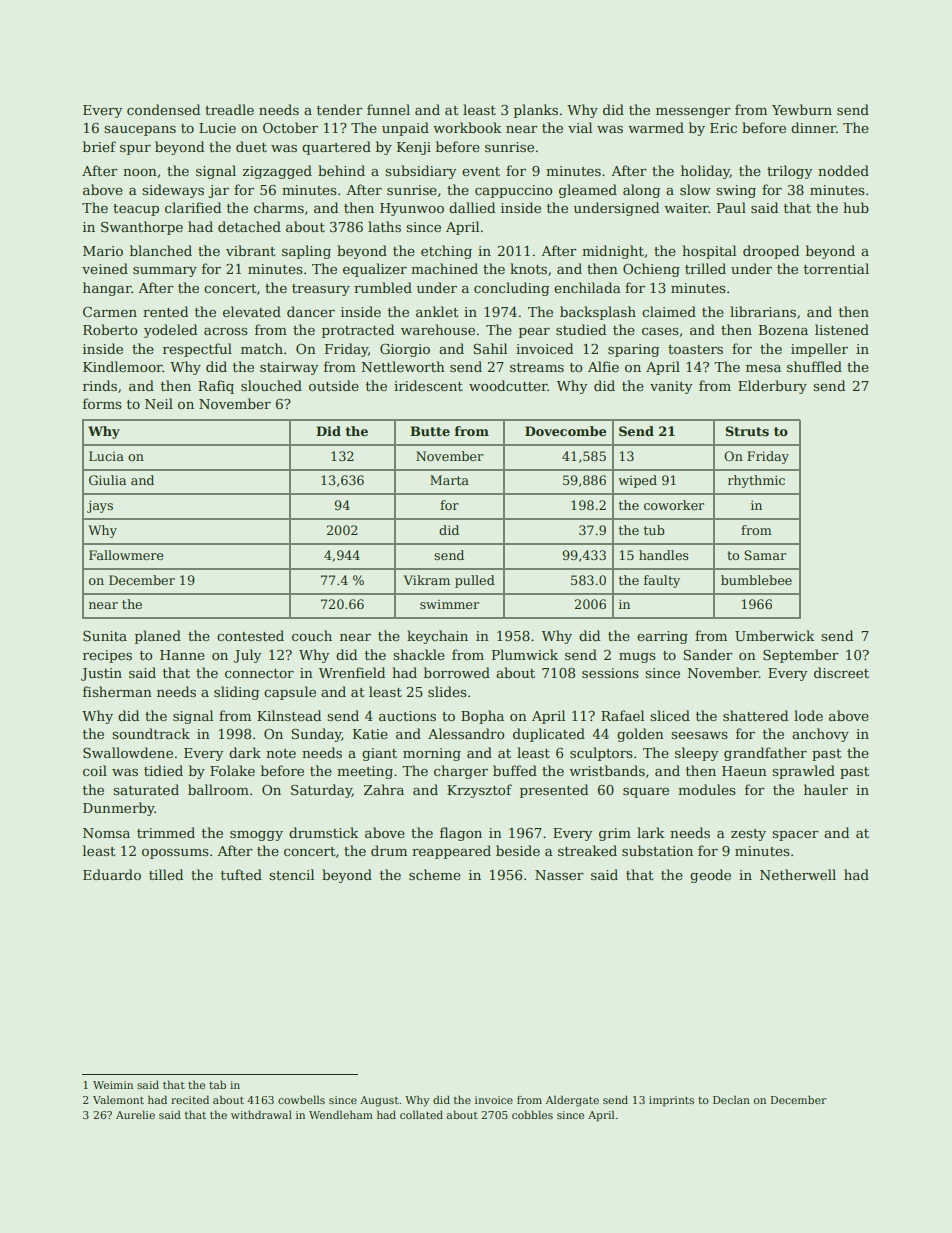  I want to click on Fallowmere, so click(126, 555).
